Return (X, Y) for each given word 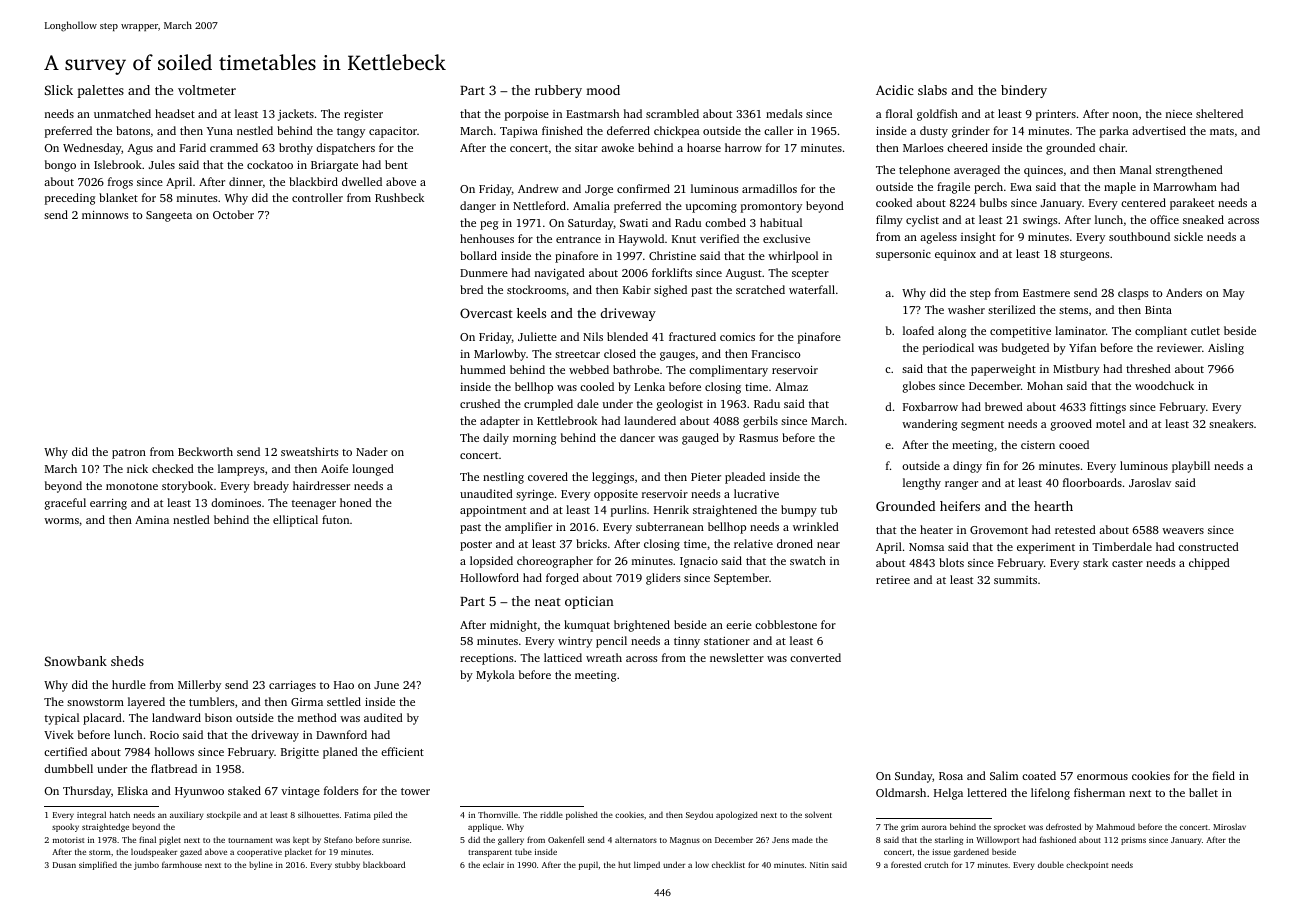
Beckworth (205, 451)
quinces (1043, 171)
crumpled (548, 405)
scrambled (672, 113)
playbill (1191, 467)
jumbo (146, 865)
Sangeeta (169, 216)
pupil (588, 865)
